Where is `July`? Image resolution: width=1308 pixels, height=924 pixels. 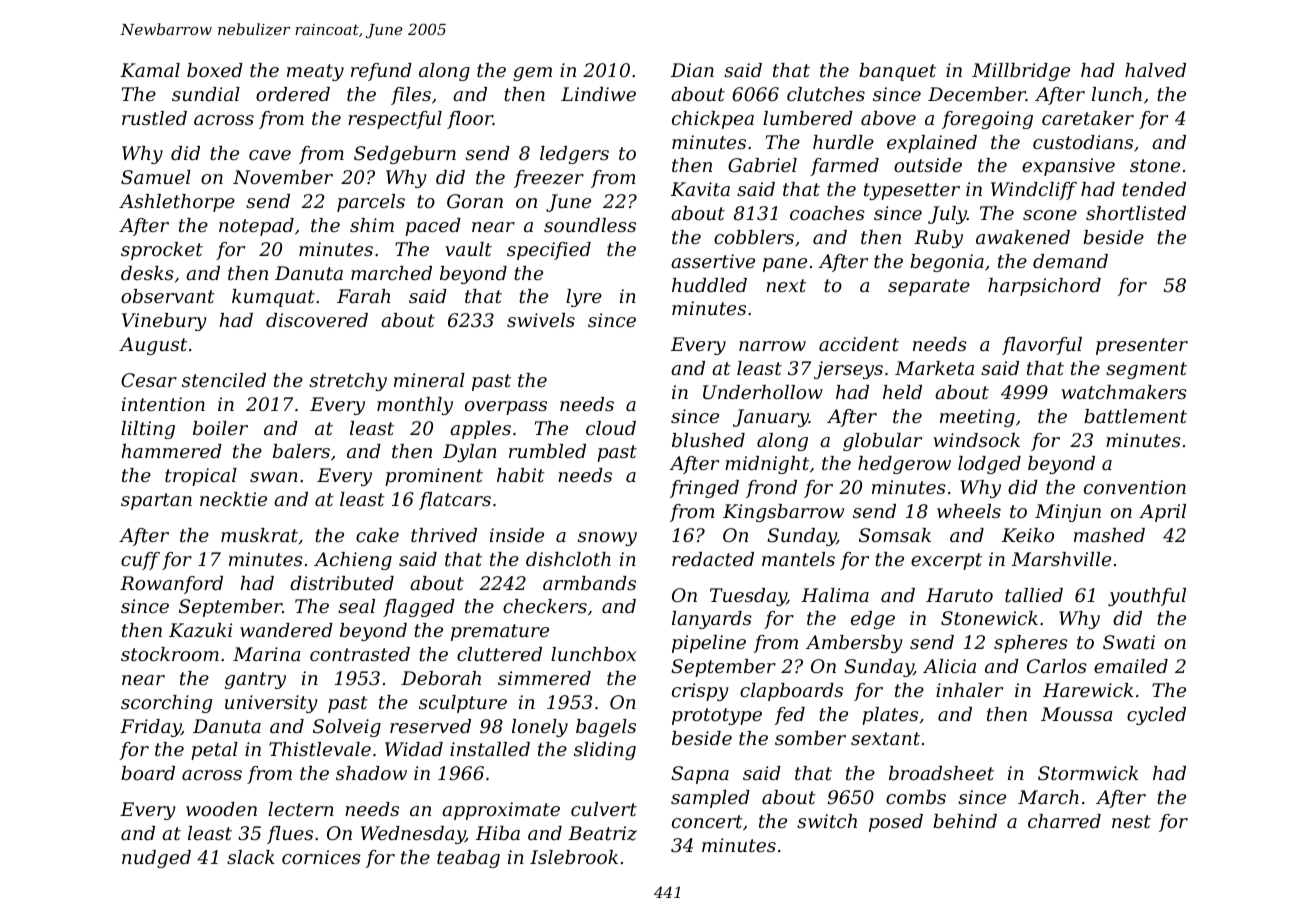
July is located at coordinates (947, 215).
